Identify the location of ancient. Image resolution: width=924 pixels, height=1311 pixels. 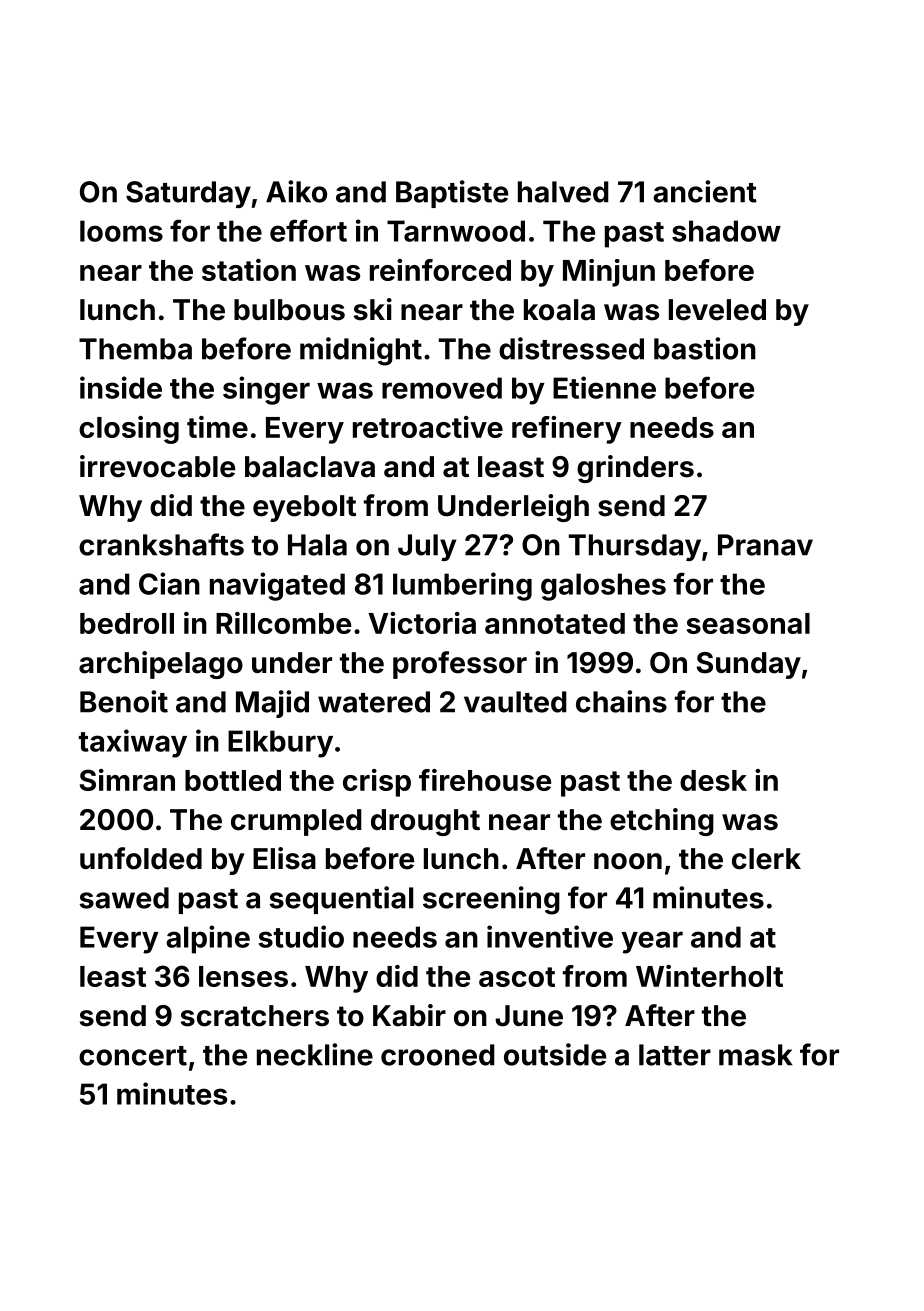
(705, 191).
